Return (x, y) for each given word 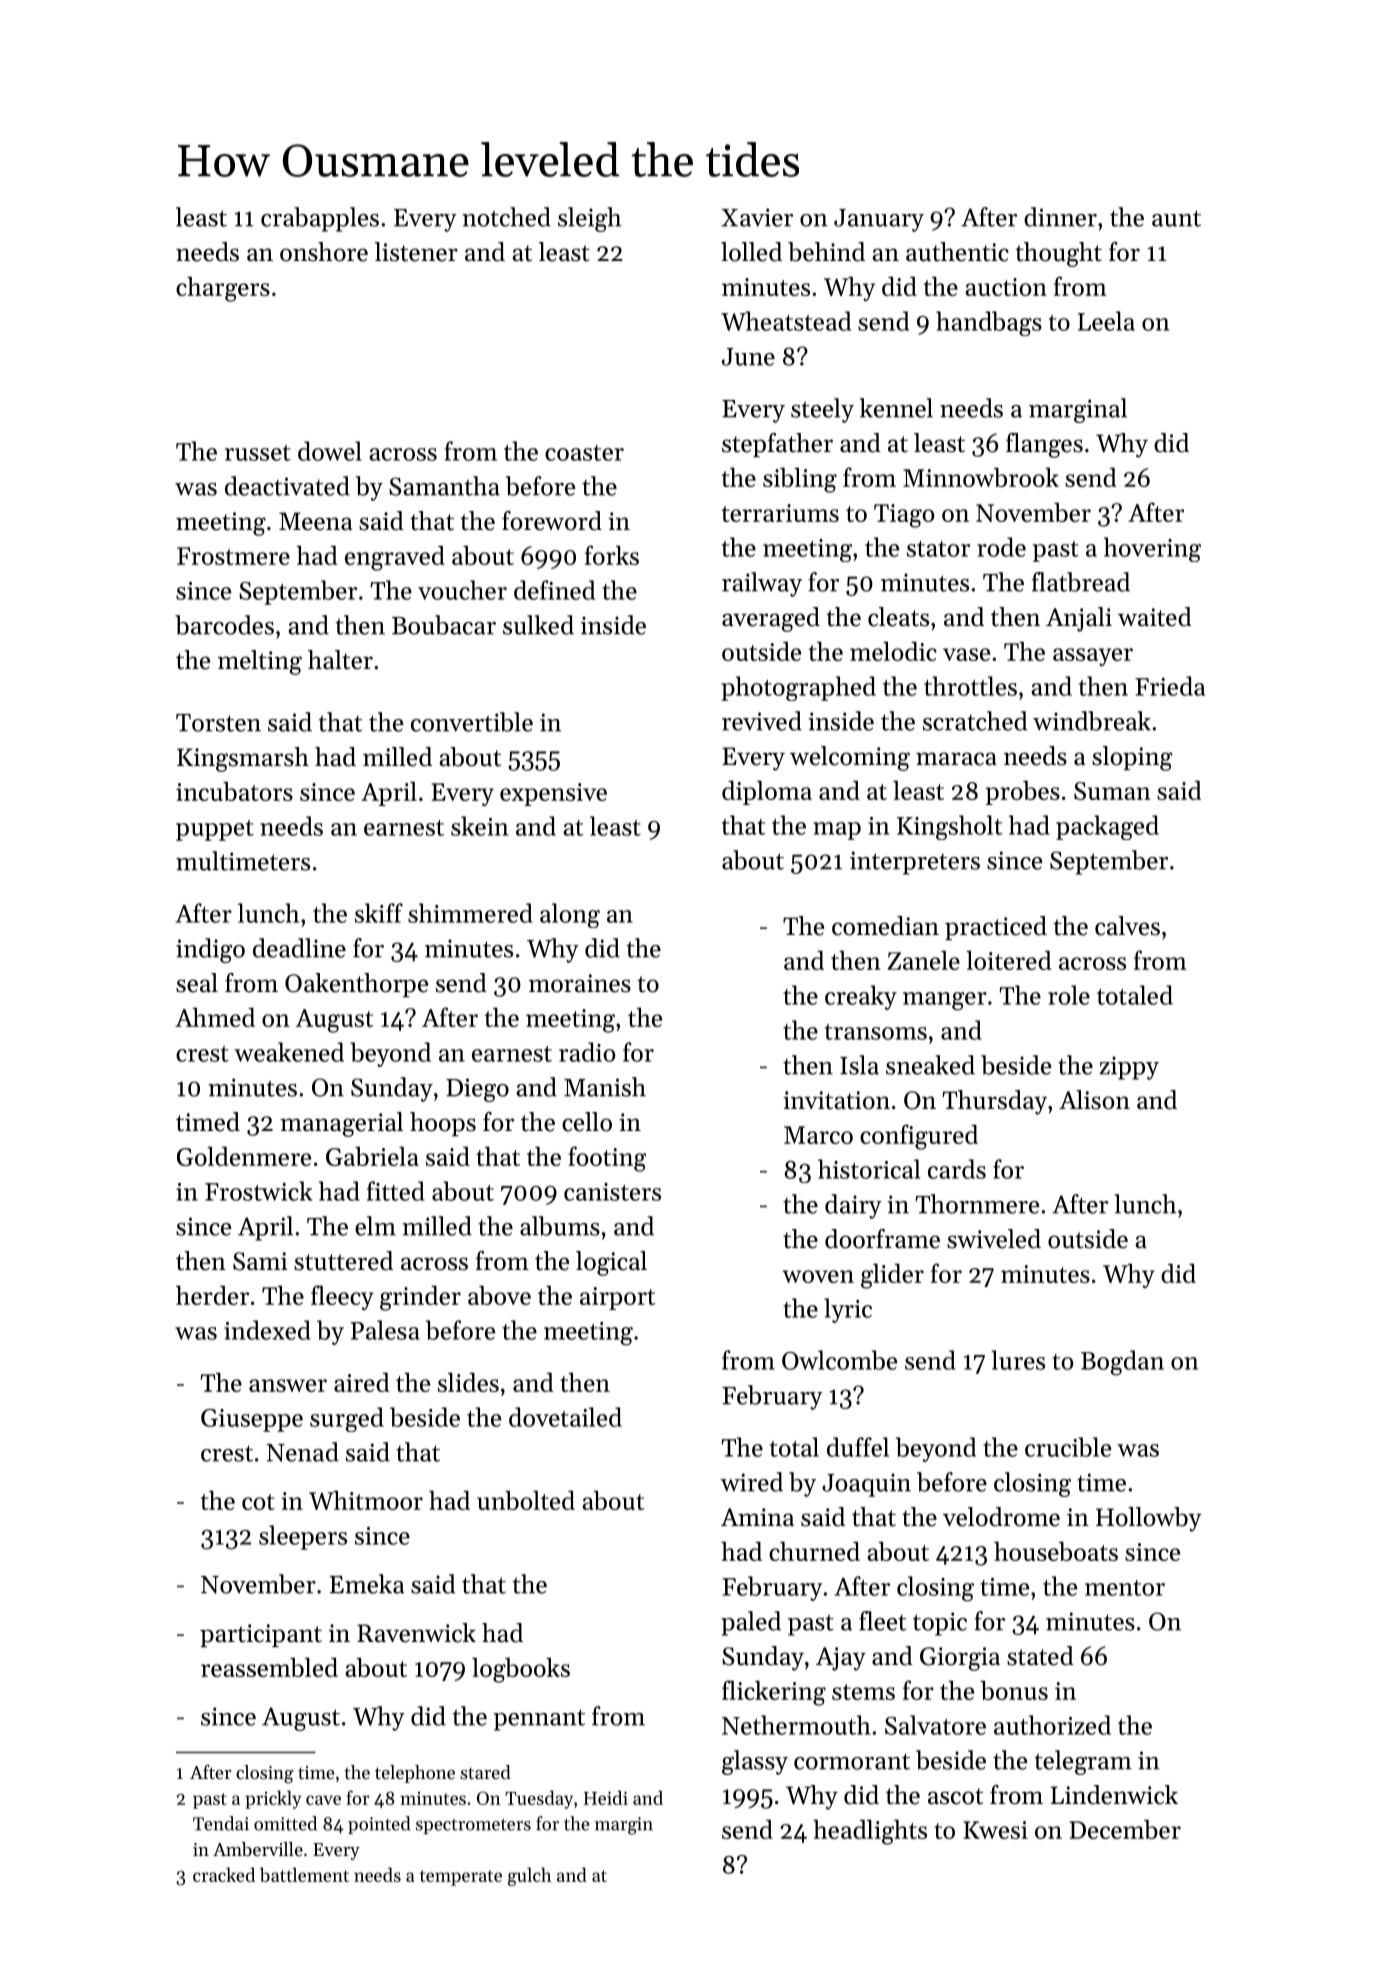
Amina (757, 1517)
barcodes (224, 625)
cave (323, 1800)
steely (822, 410)
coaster (584, 453)
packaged (1107, 827)
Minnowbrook (981, 477)
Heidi (606, 1797)
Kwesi (995, 1830)
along (570, 915)
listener (416, 252)
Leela (1106, 321)
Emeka (367, 1584)
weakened (289, 1052)
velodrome (1001, 1517)
